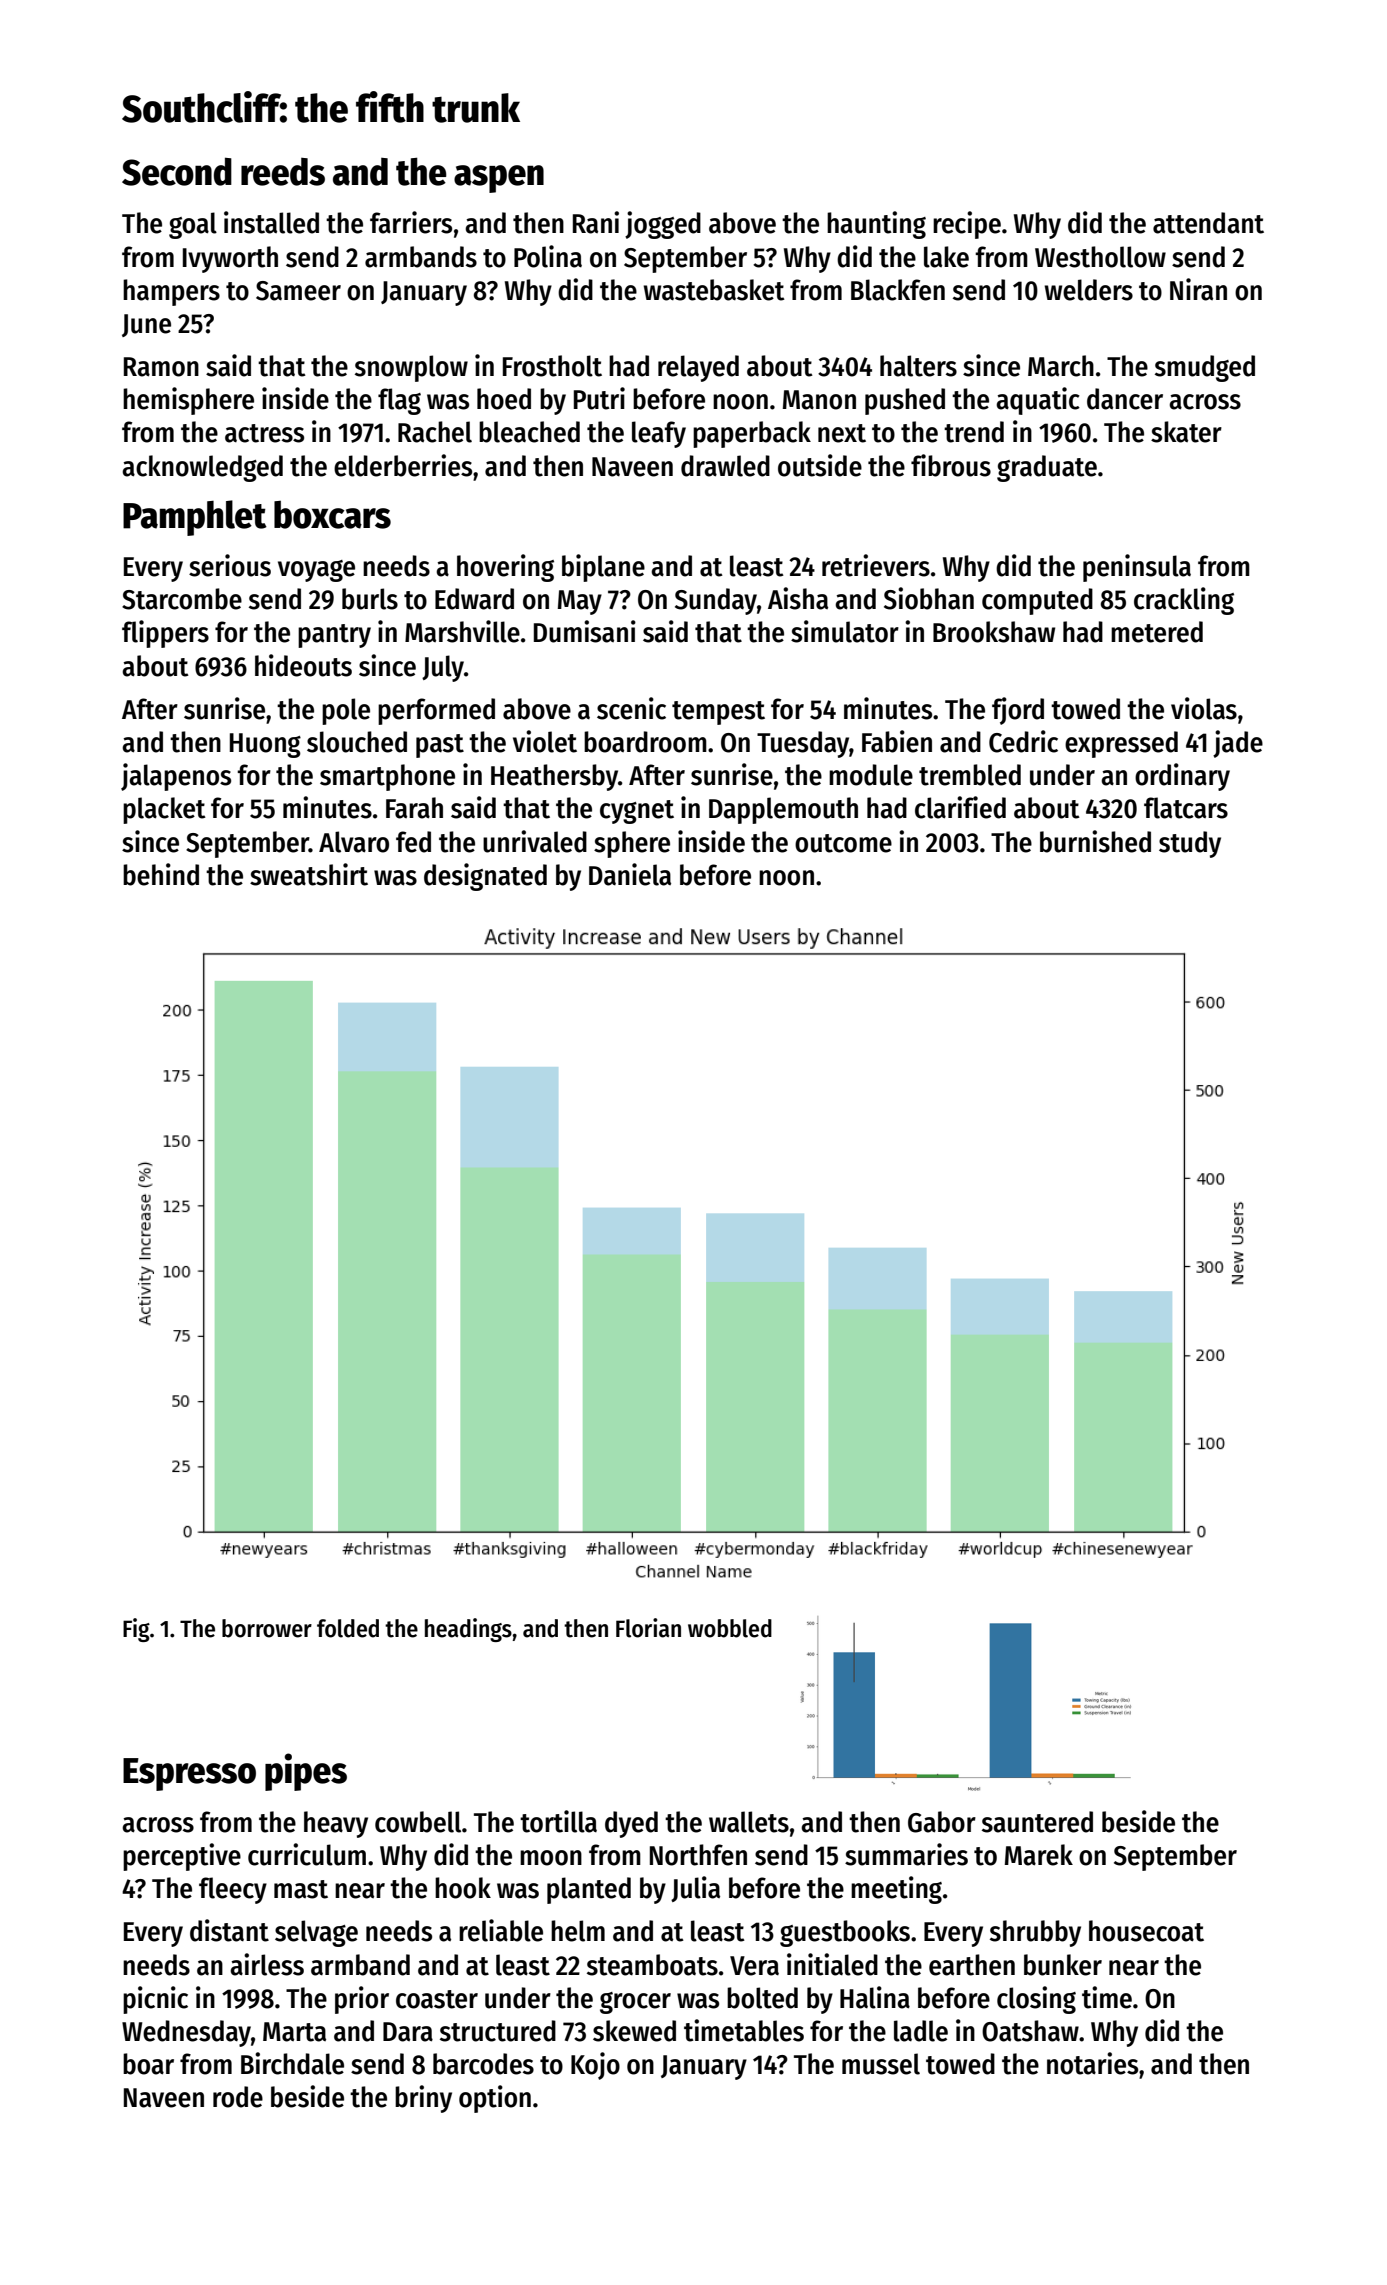 The image size is (1387, 2285). I want to click on outcome, so click(843, 843).
